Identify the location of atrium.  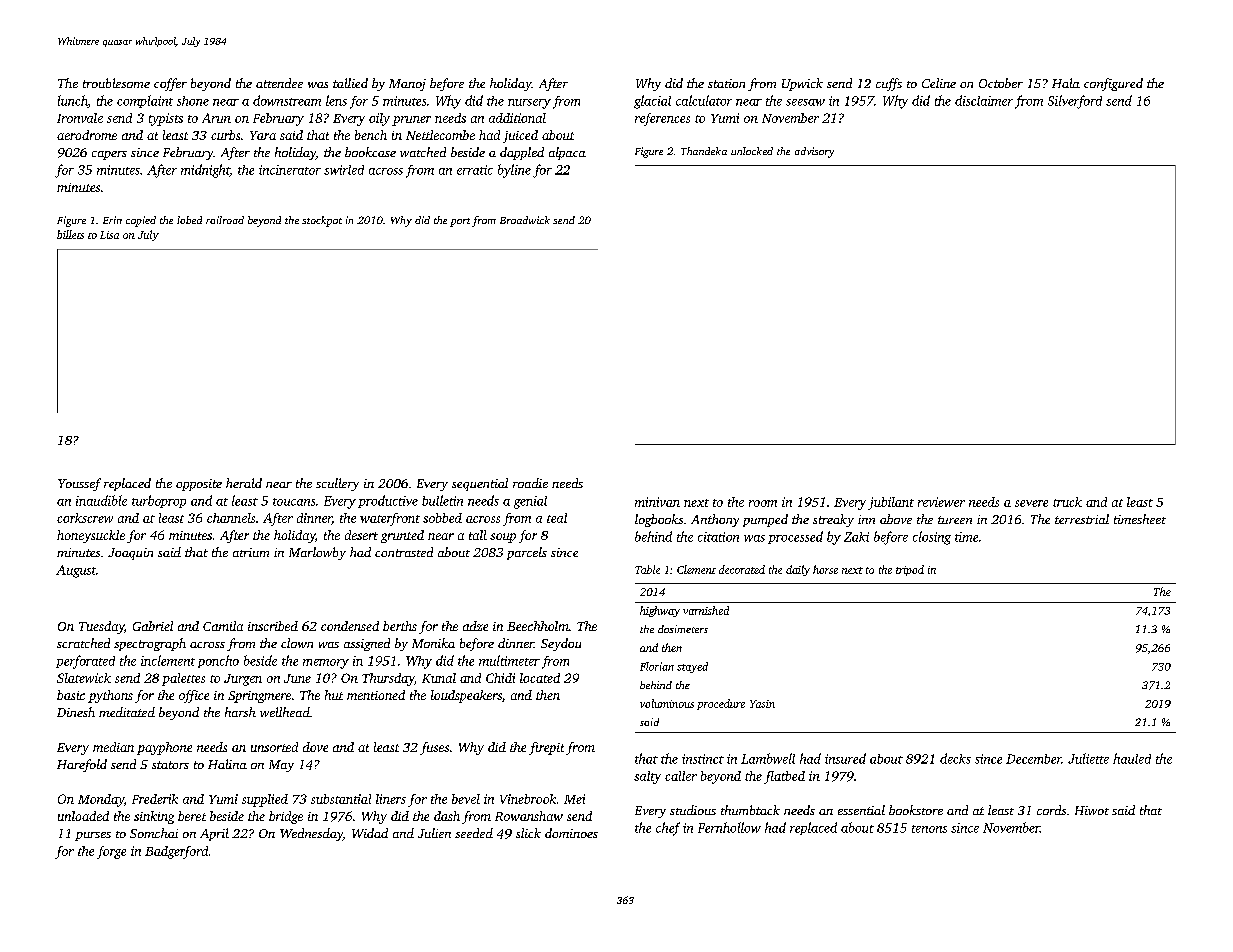
(251, 552).
